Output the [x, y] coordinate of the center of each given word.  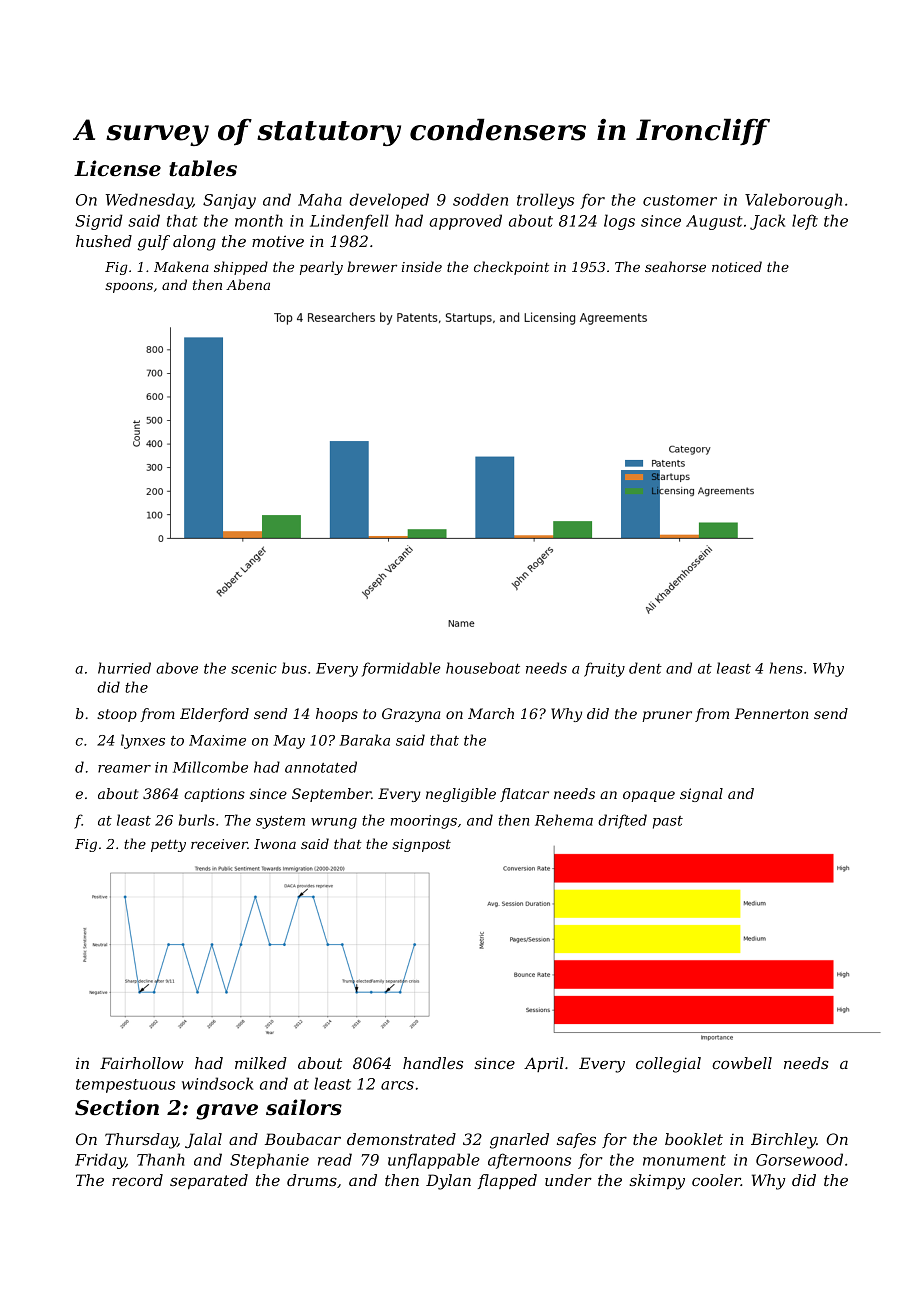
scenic [254, 668]
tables [203, 168]
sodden [480, 199]
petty [168, 845]
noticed [737, 266]
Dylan [448, 1182]
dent [645, 668]
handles [433, 1063]
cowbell [742, 1063]
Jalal [203, 1140]
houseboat [483, 668]
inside [422, 266]
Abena [248, 284]
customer [680, 200]
